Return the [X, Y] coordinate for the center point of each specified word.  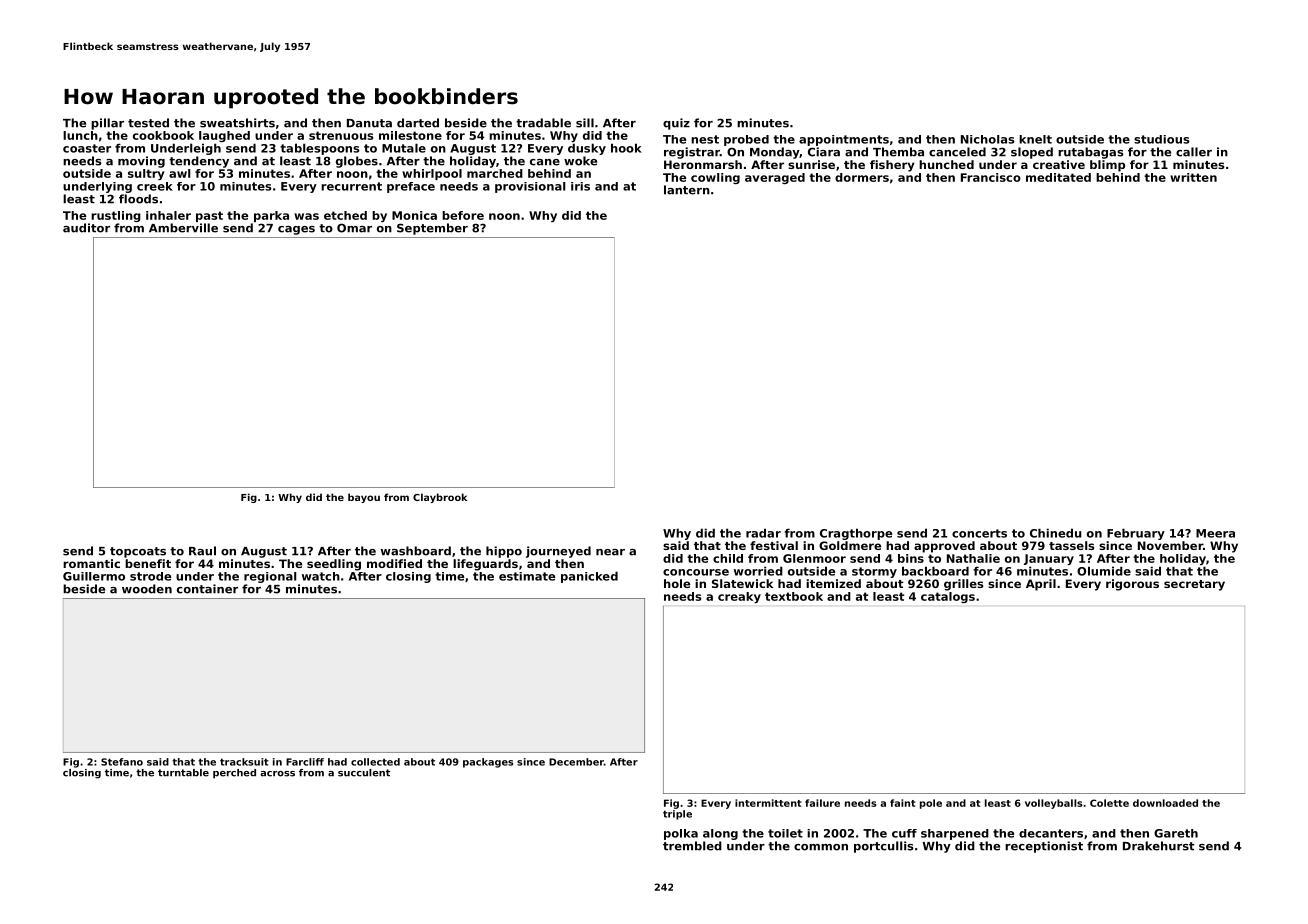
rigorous [1132, 585]
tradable [543, 123]
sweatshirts [237, 123]
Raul [202, 551]
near [610, 552]
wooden [147, 589]
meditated [1058, 177]
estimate [527, 576]
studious [1162, 139]
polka [681, 834]
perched [234, 774]
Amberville [183, 228]
